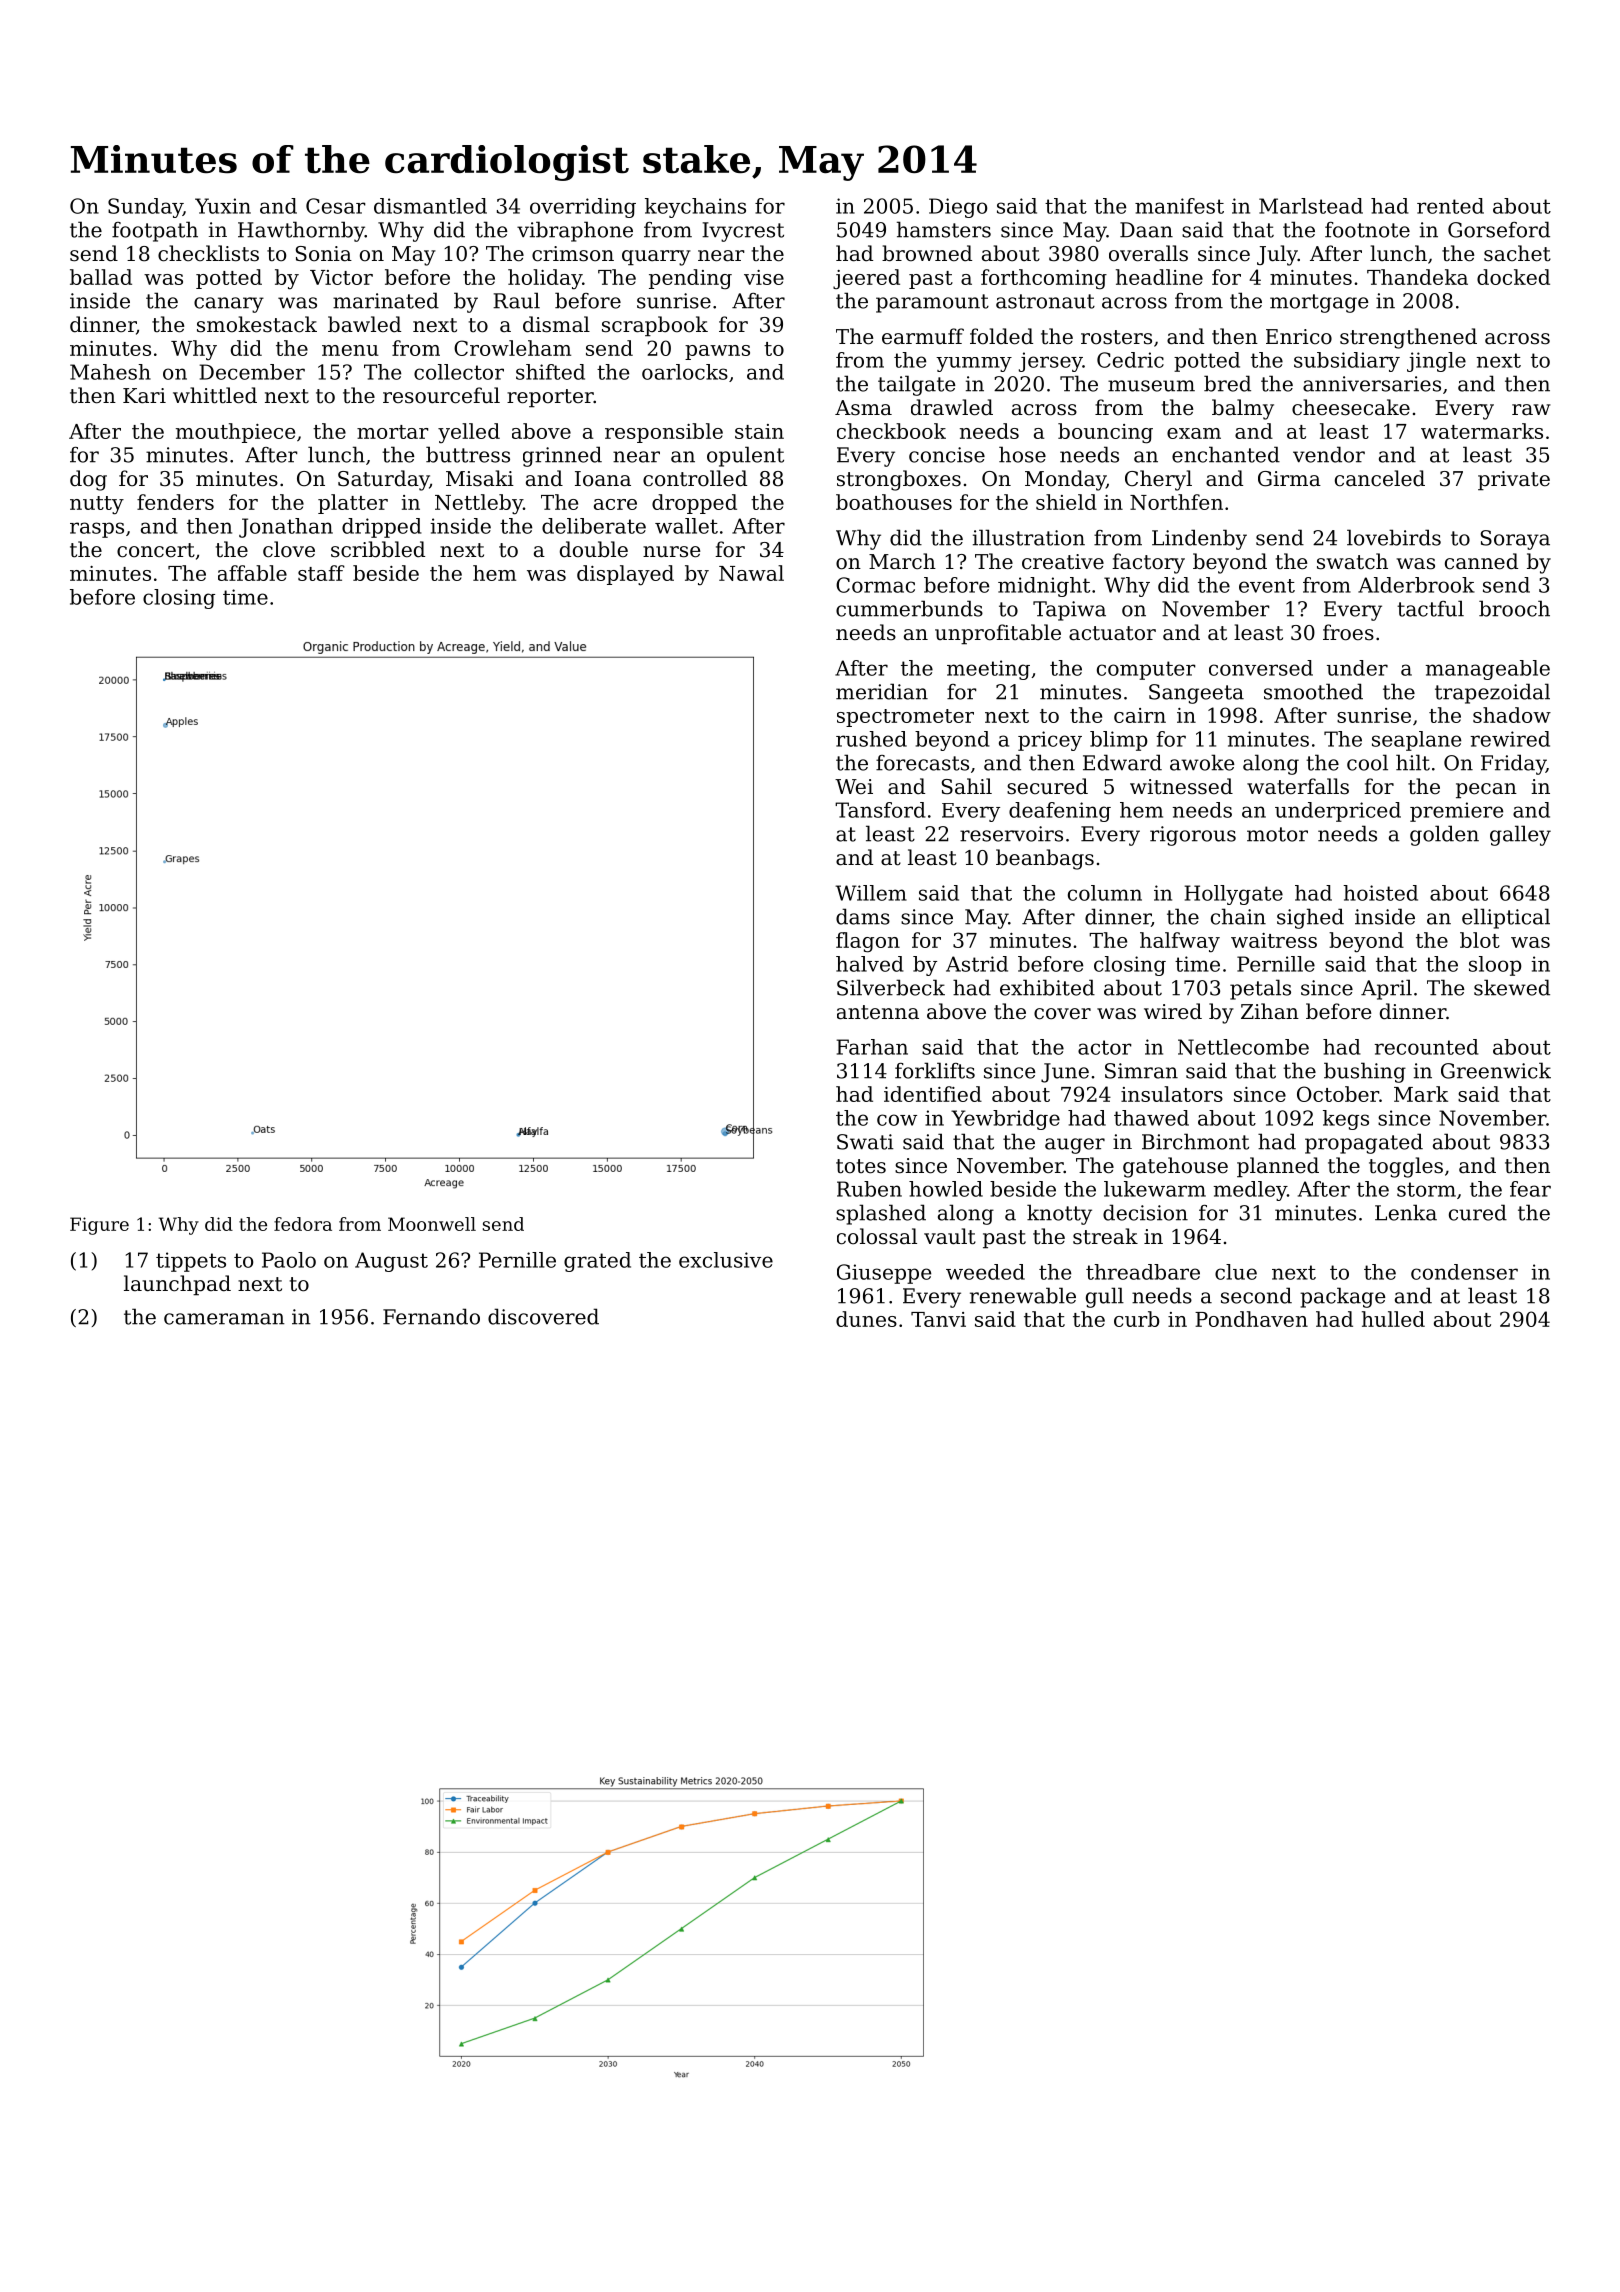  I want to click on staff, so click(321, 573).
